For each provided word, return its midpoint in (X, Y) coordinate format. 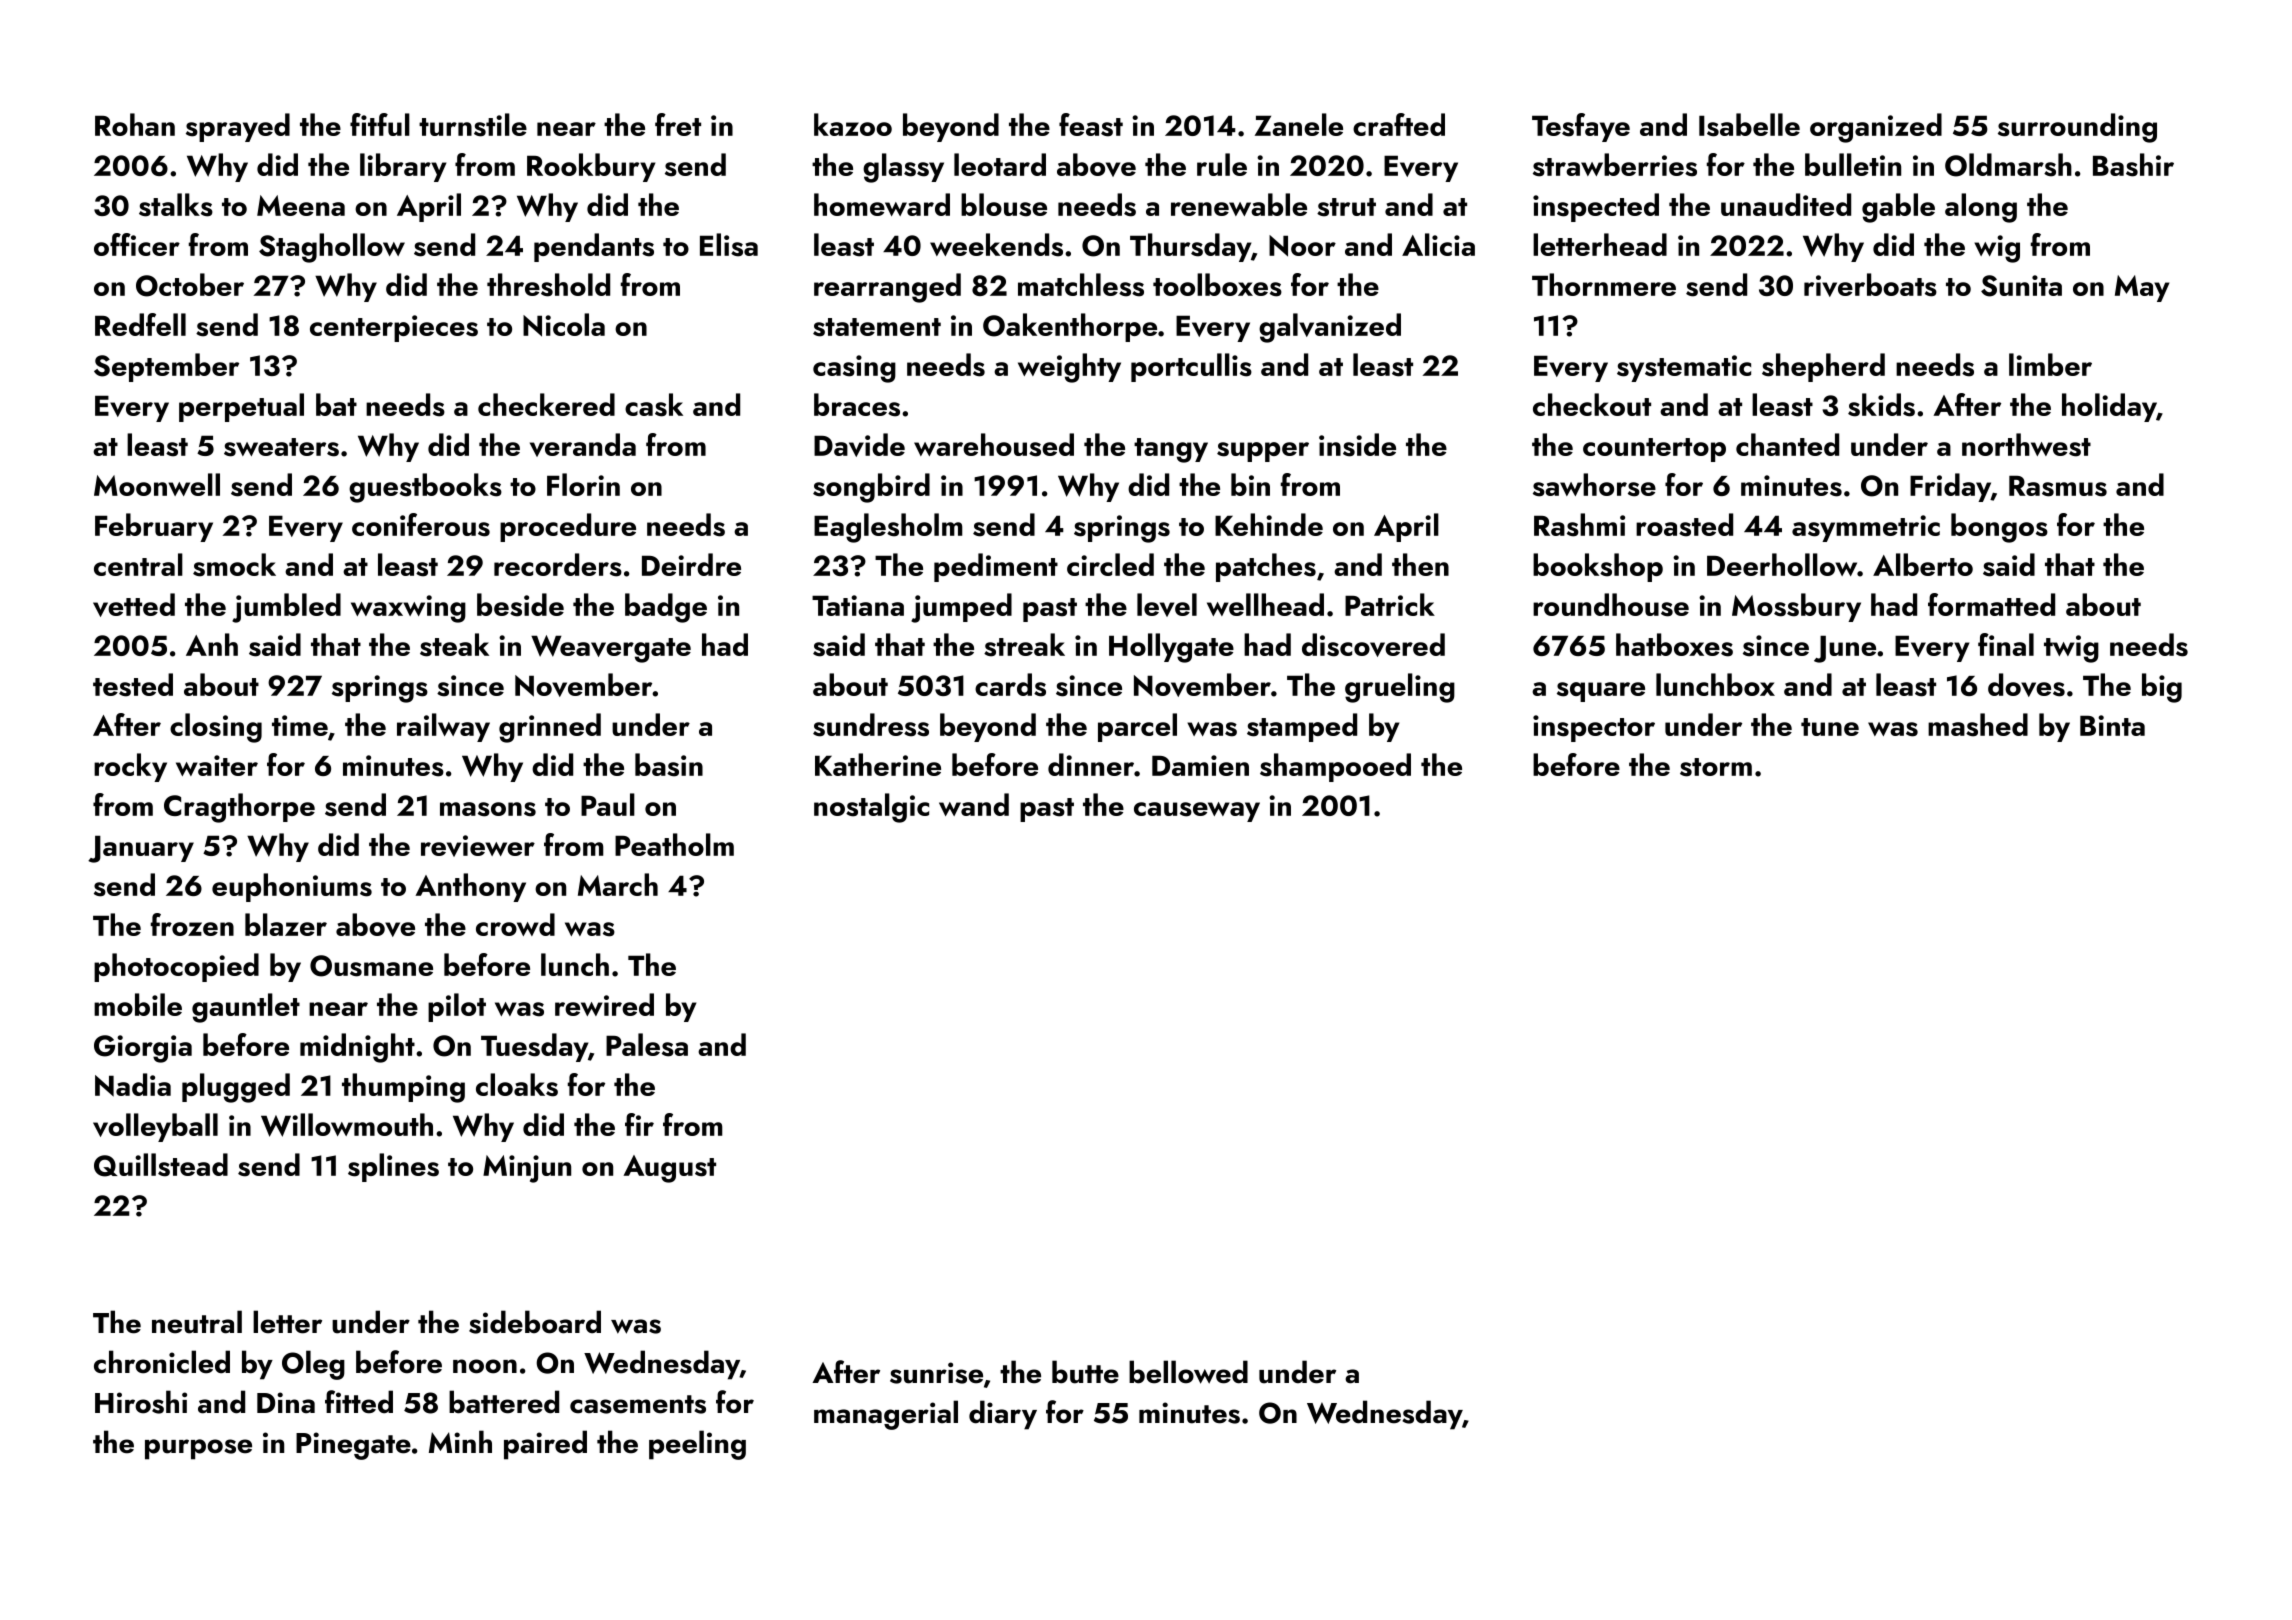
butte (1085, 1372)
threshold (548, 285)
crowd (515, 924)
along (1981, 208)
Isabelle (1749, 125)
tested (133, 685)
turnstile (473, 125)
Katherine (878, 764)
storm (1716, 767)
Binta (2112, 725)
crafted (1399, 124)
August (669, 1169)
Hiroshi (141, 1402)
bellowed (1188, 1372)
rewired (604, 1004)
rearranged (887, 288)
